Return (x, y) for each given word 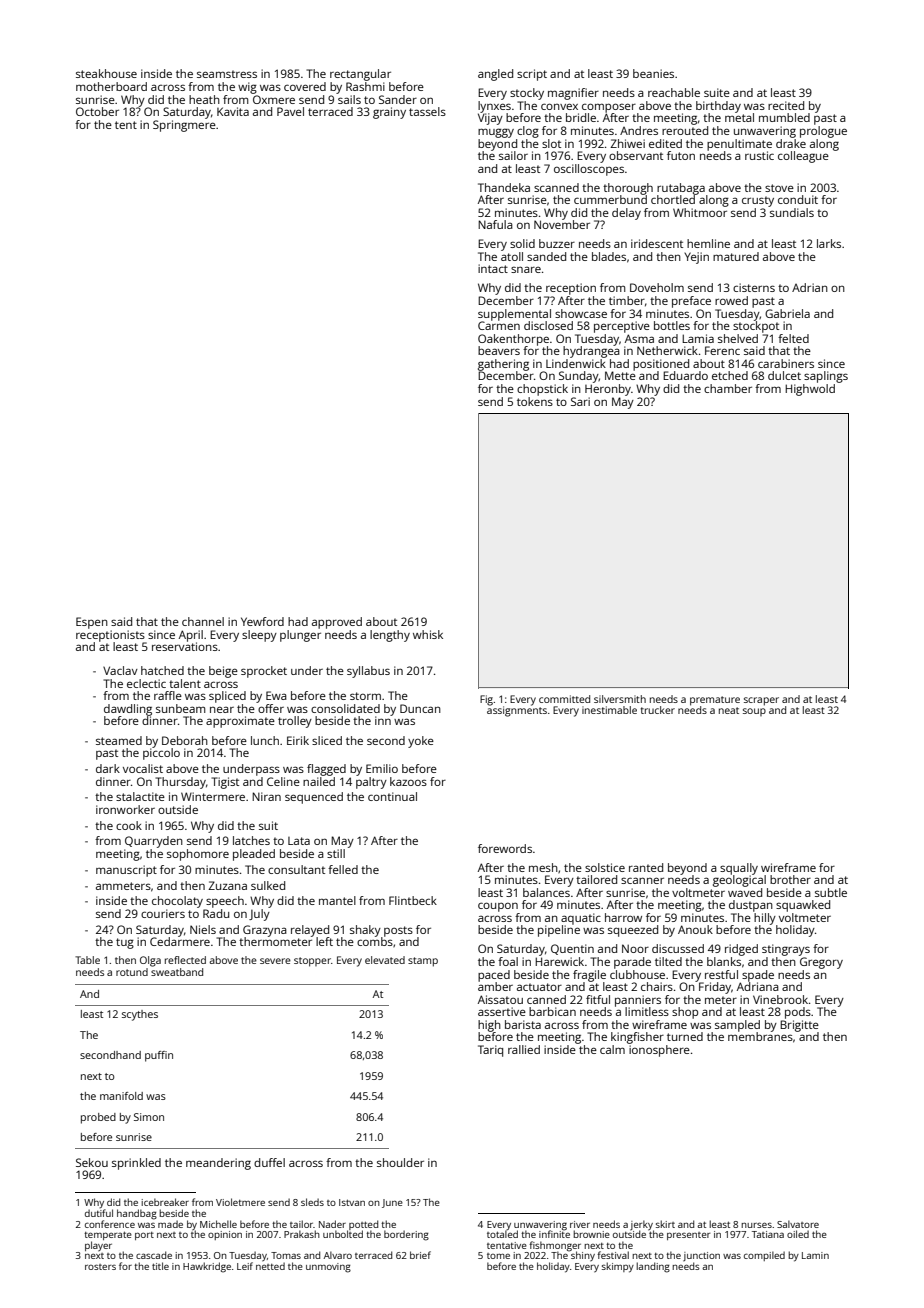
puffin (159, 1056)
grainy (389, 113)
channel (203, 621)
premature (715, 701)
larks (829, 243)
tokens (535, 401)
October (97, 111)
